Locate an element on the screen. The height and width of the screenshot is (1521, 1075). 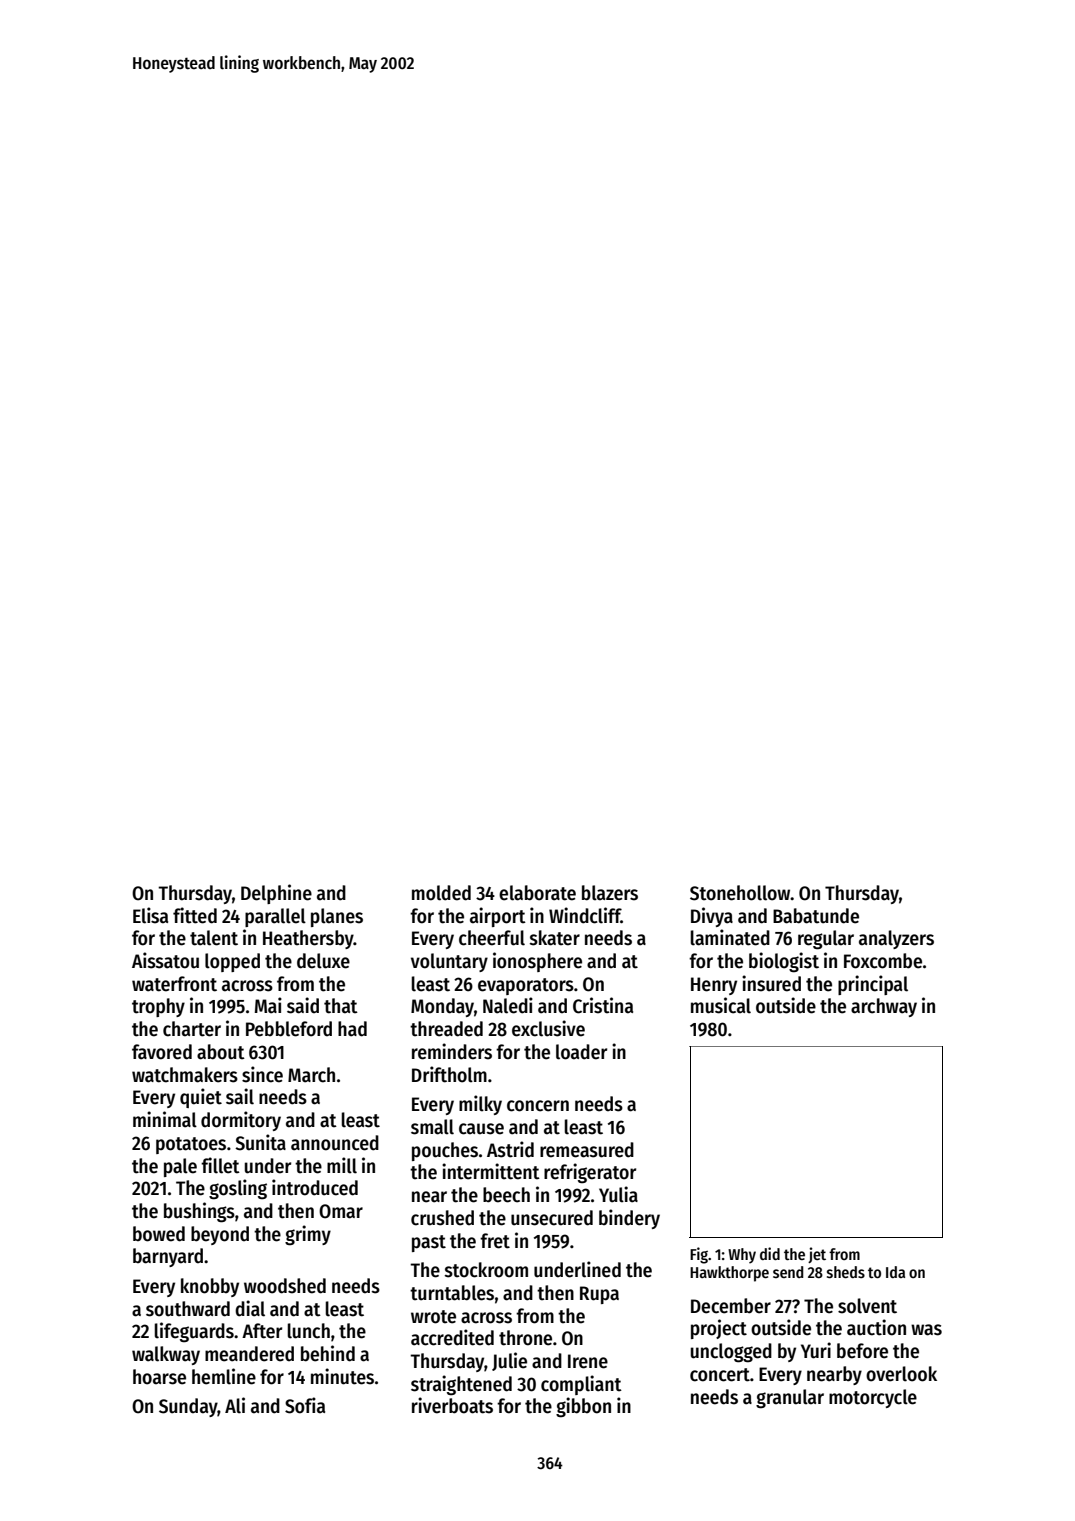
Sofia is located at coordinates (305, 1405).
